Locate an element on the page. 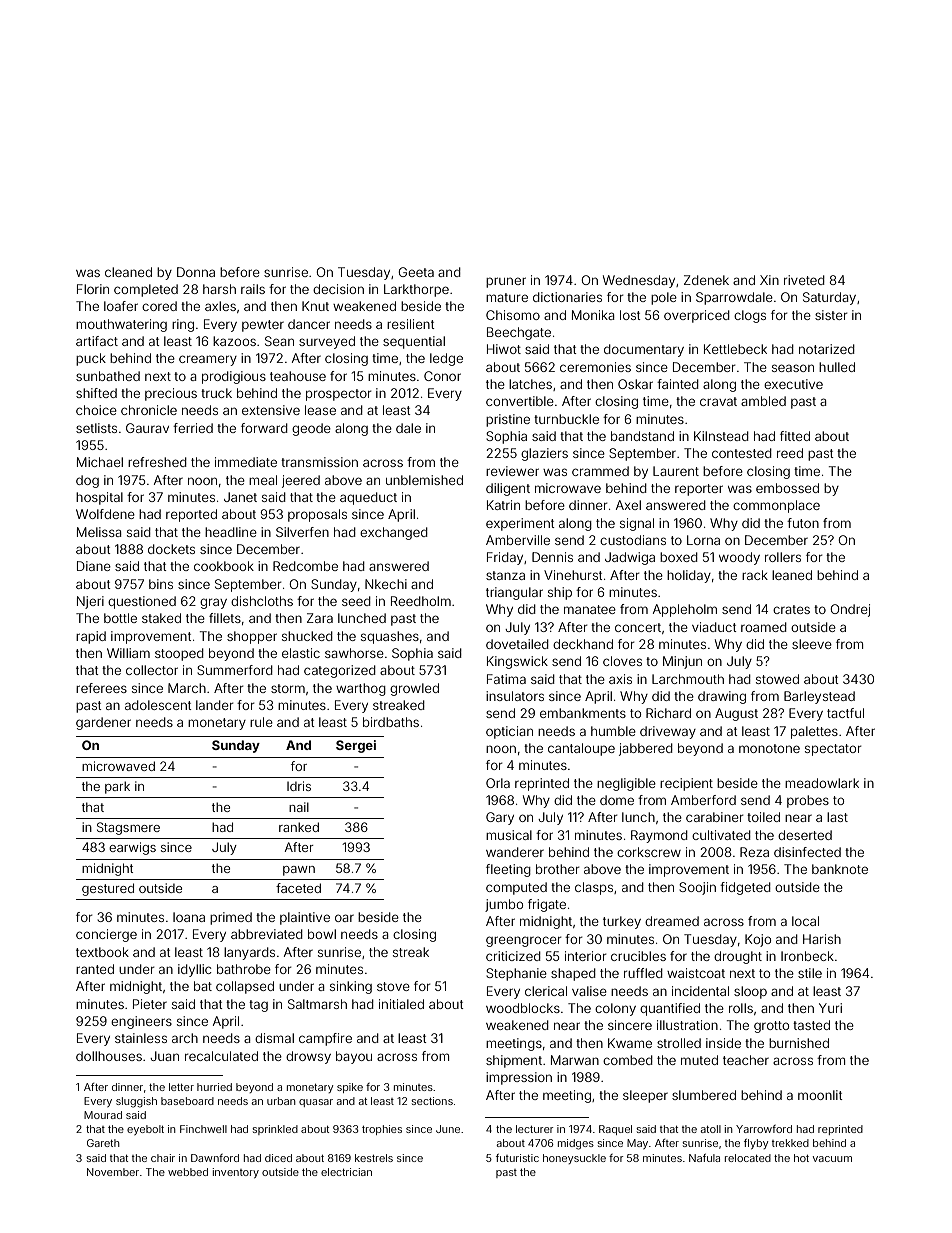 This image has height=1233, width=952. contested is located at coordinates (742, 453).
